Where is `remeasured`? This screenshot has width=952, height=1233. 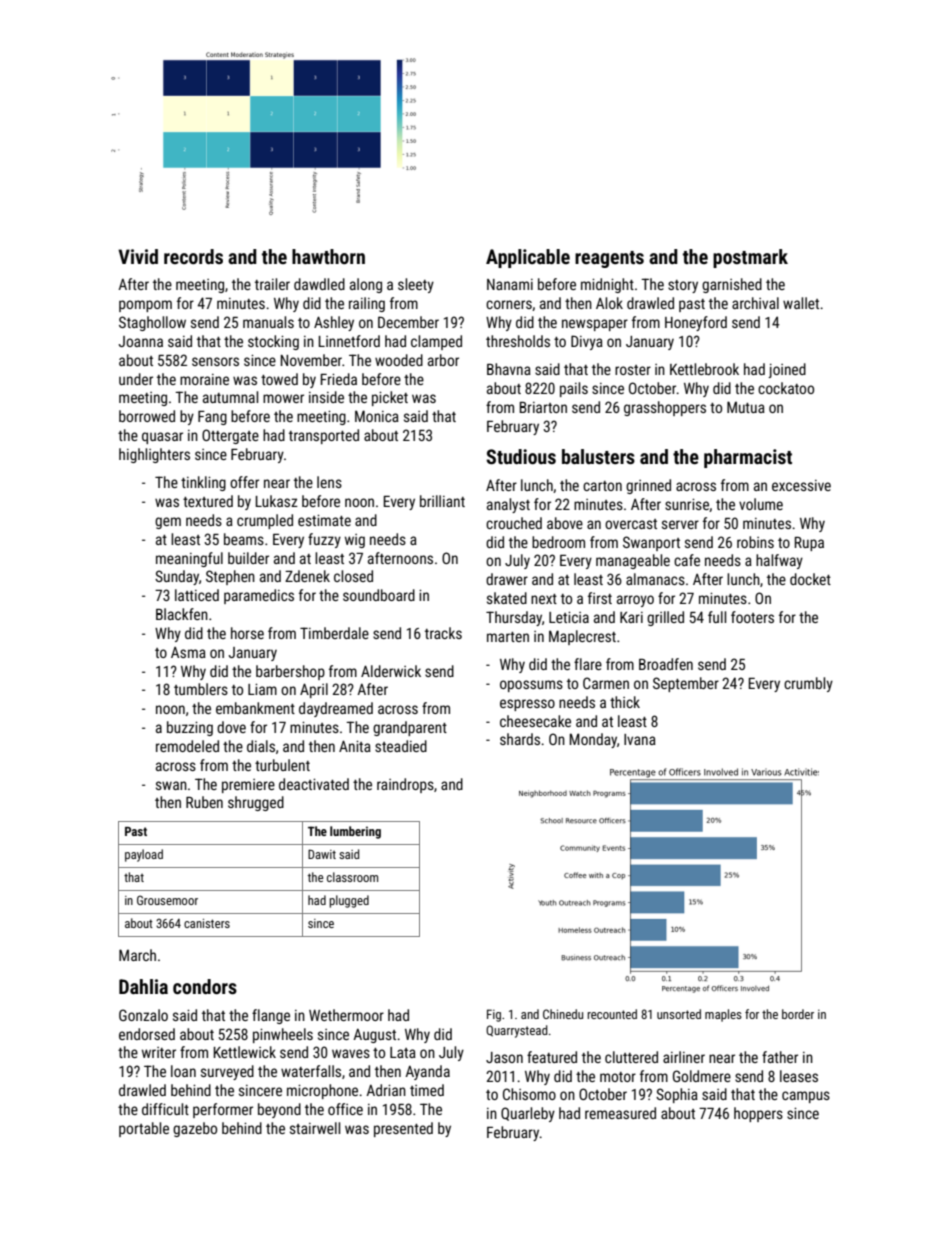
remeasured is located at coordinates (620, 1113).
